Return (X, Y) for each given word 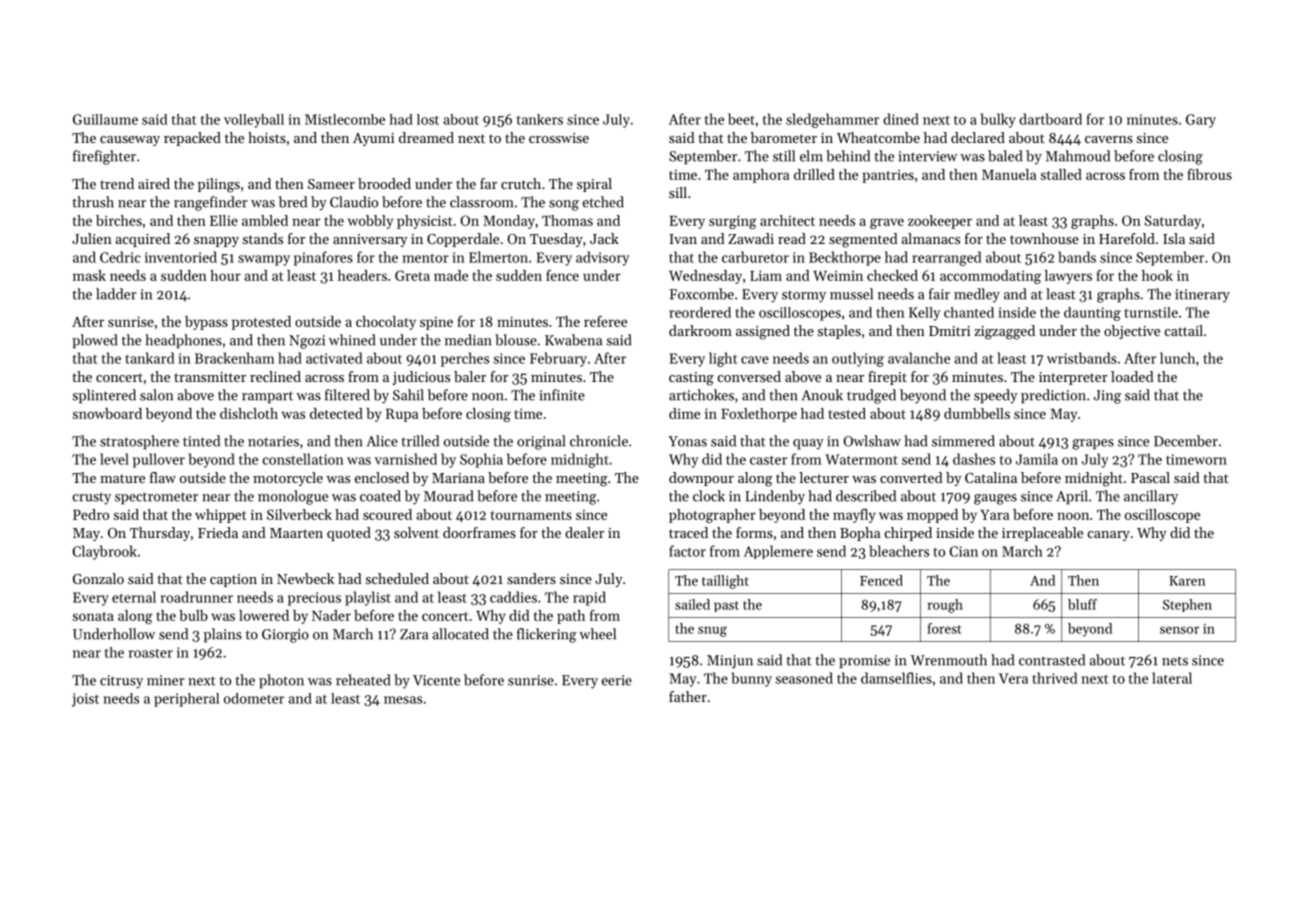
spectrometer (156, 498)
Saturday (1173, 222)
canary (1109, 536)
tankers (540, 119)
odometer (254, 698)
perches (465, 359)
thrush (93, 202)
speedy (996, 396)
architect (787, 220)
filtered (347, 395)
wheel (597, 634)
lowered (264, 615)
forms (754, 532)
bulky (998, 120)
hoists (267, 137)
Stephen (1187, 605)
